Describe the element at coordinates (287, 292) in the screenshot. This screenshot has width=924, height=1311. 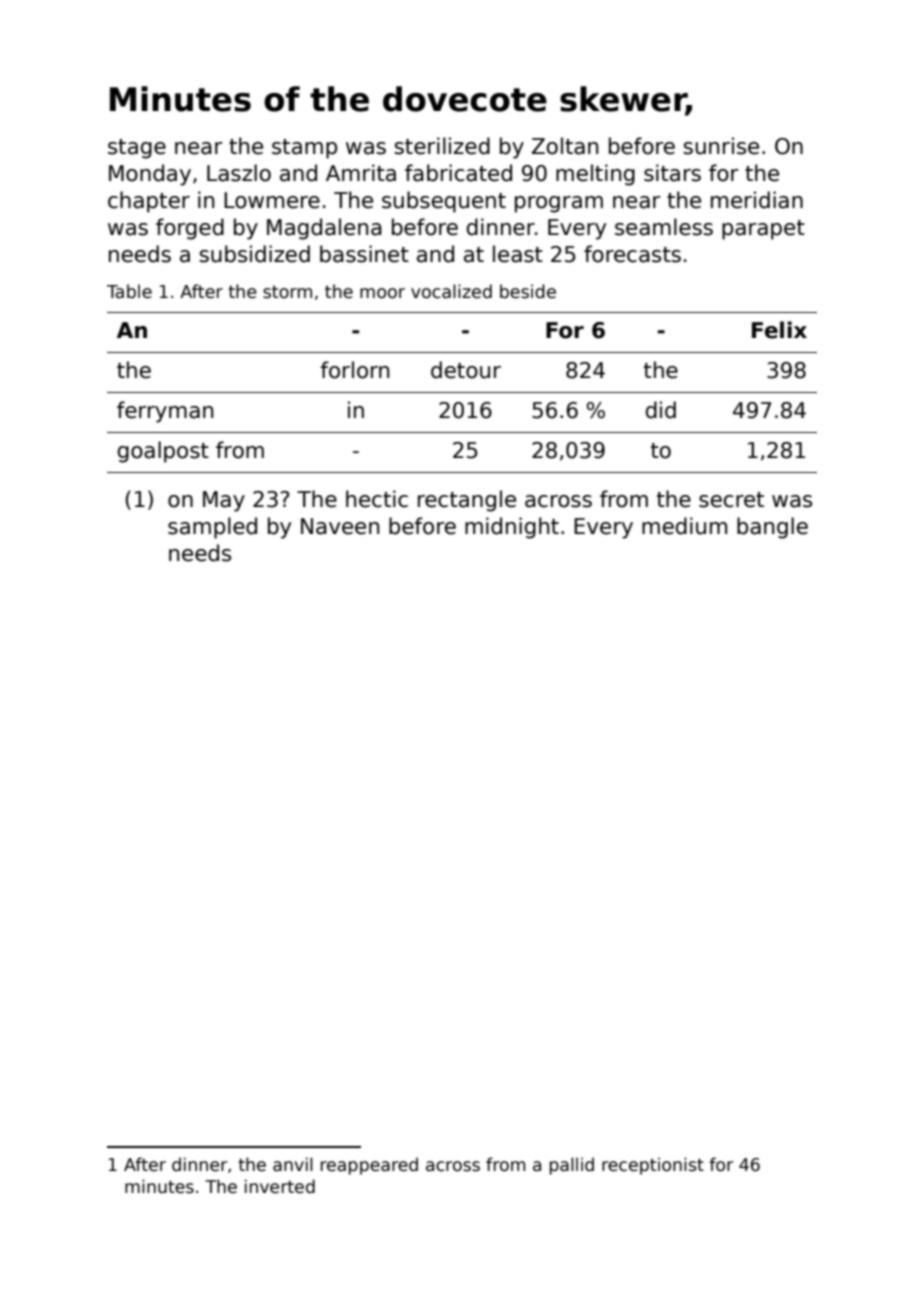
I see `storm` at that location.
